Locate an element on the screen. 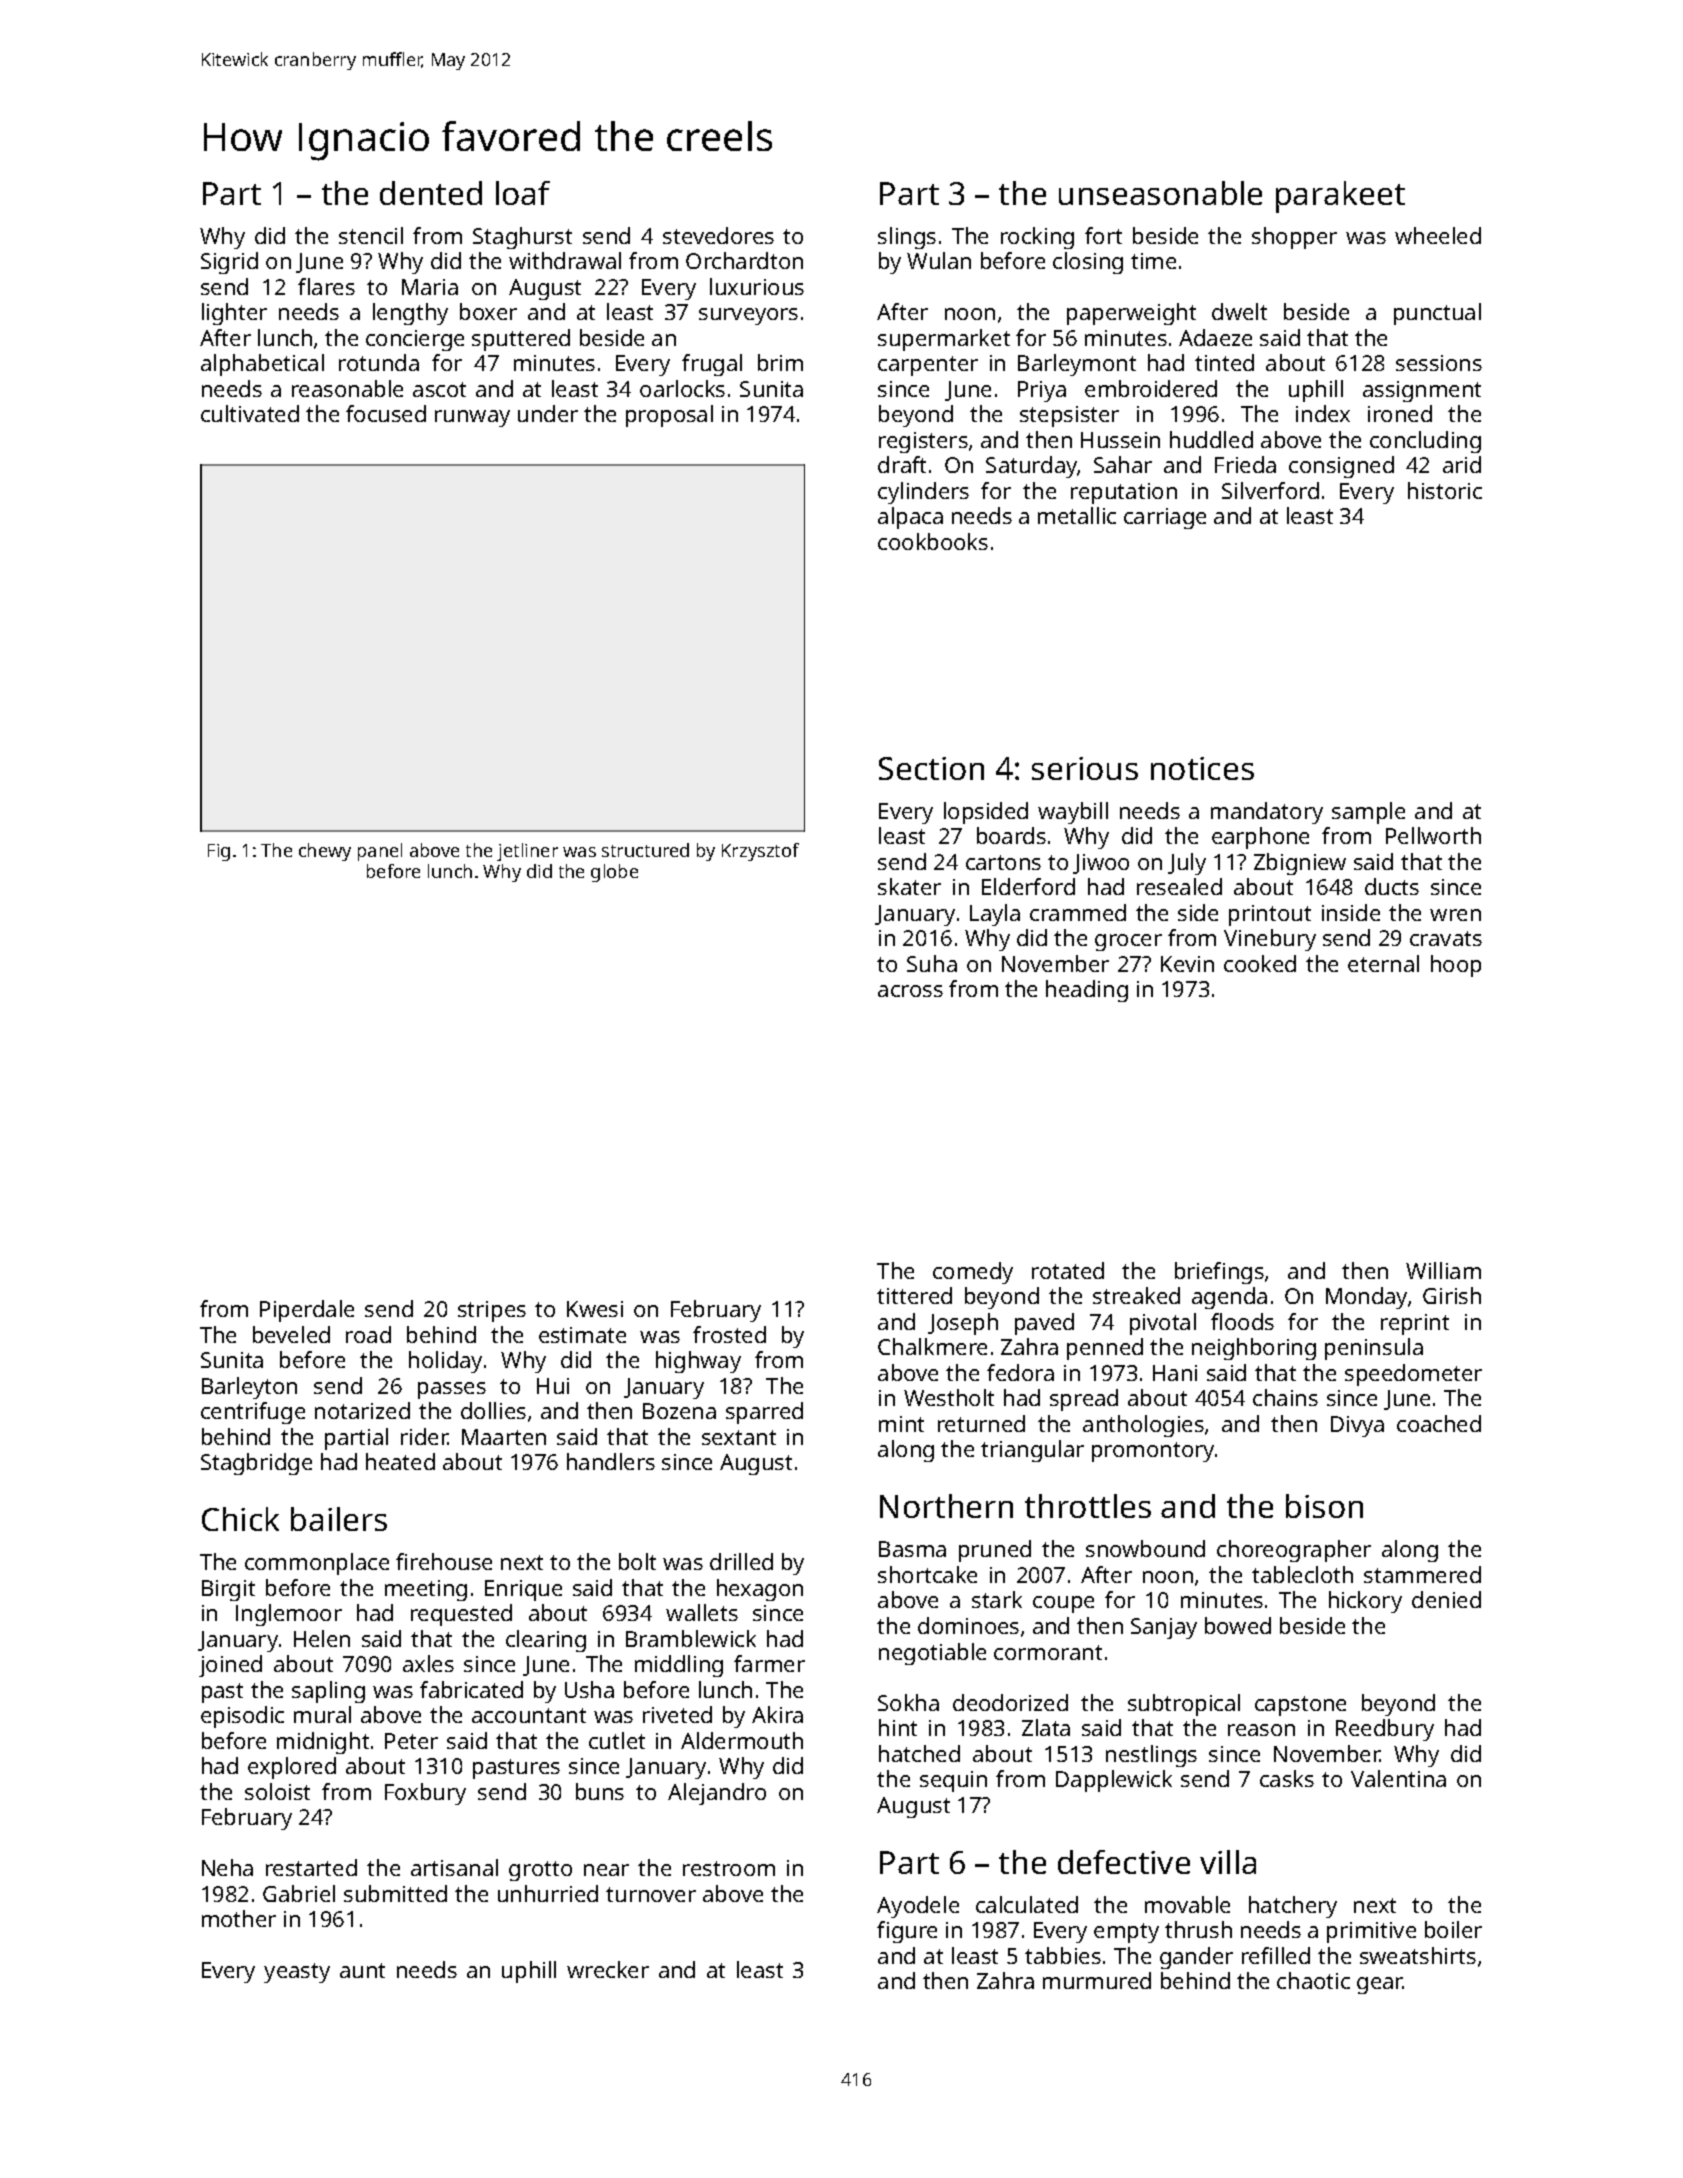  negotiable is located at coordinates (932, 1654).
